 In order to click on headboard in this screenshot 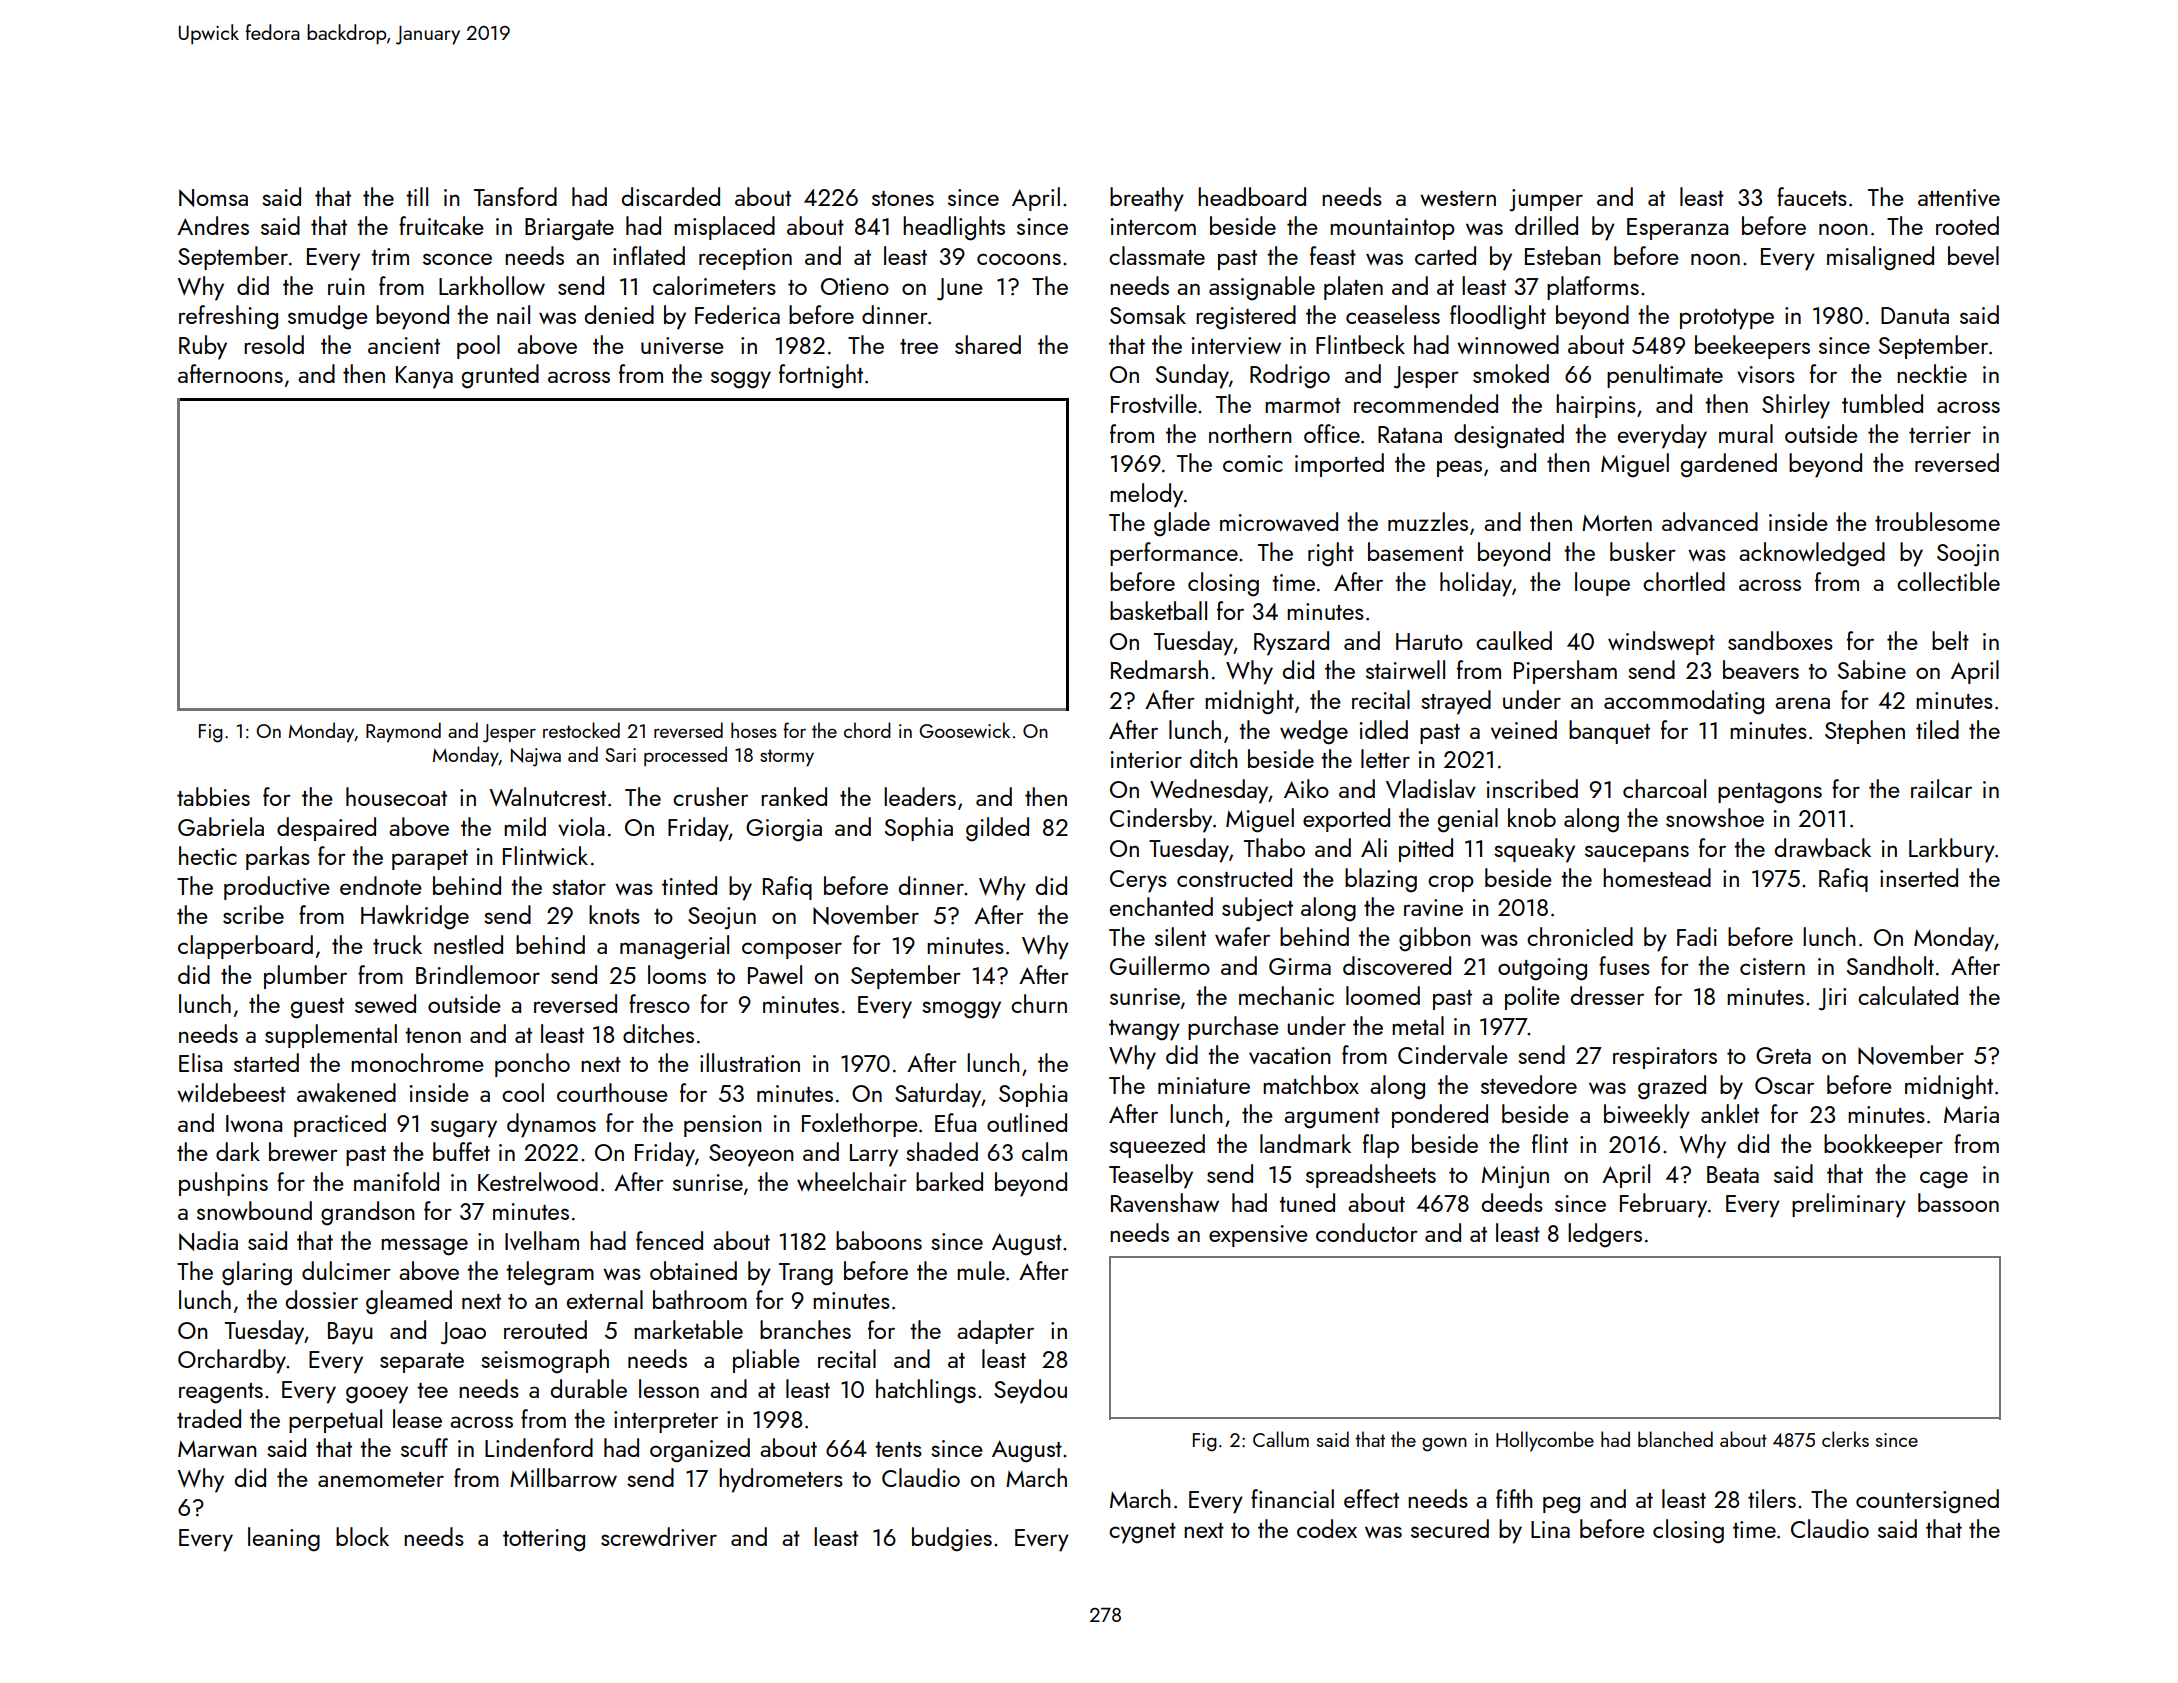, I will do `click(1252, 196)`.
